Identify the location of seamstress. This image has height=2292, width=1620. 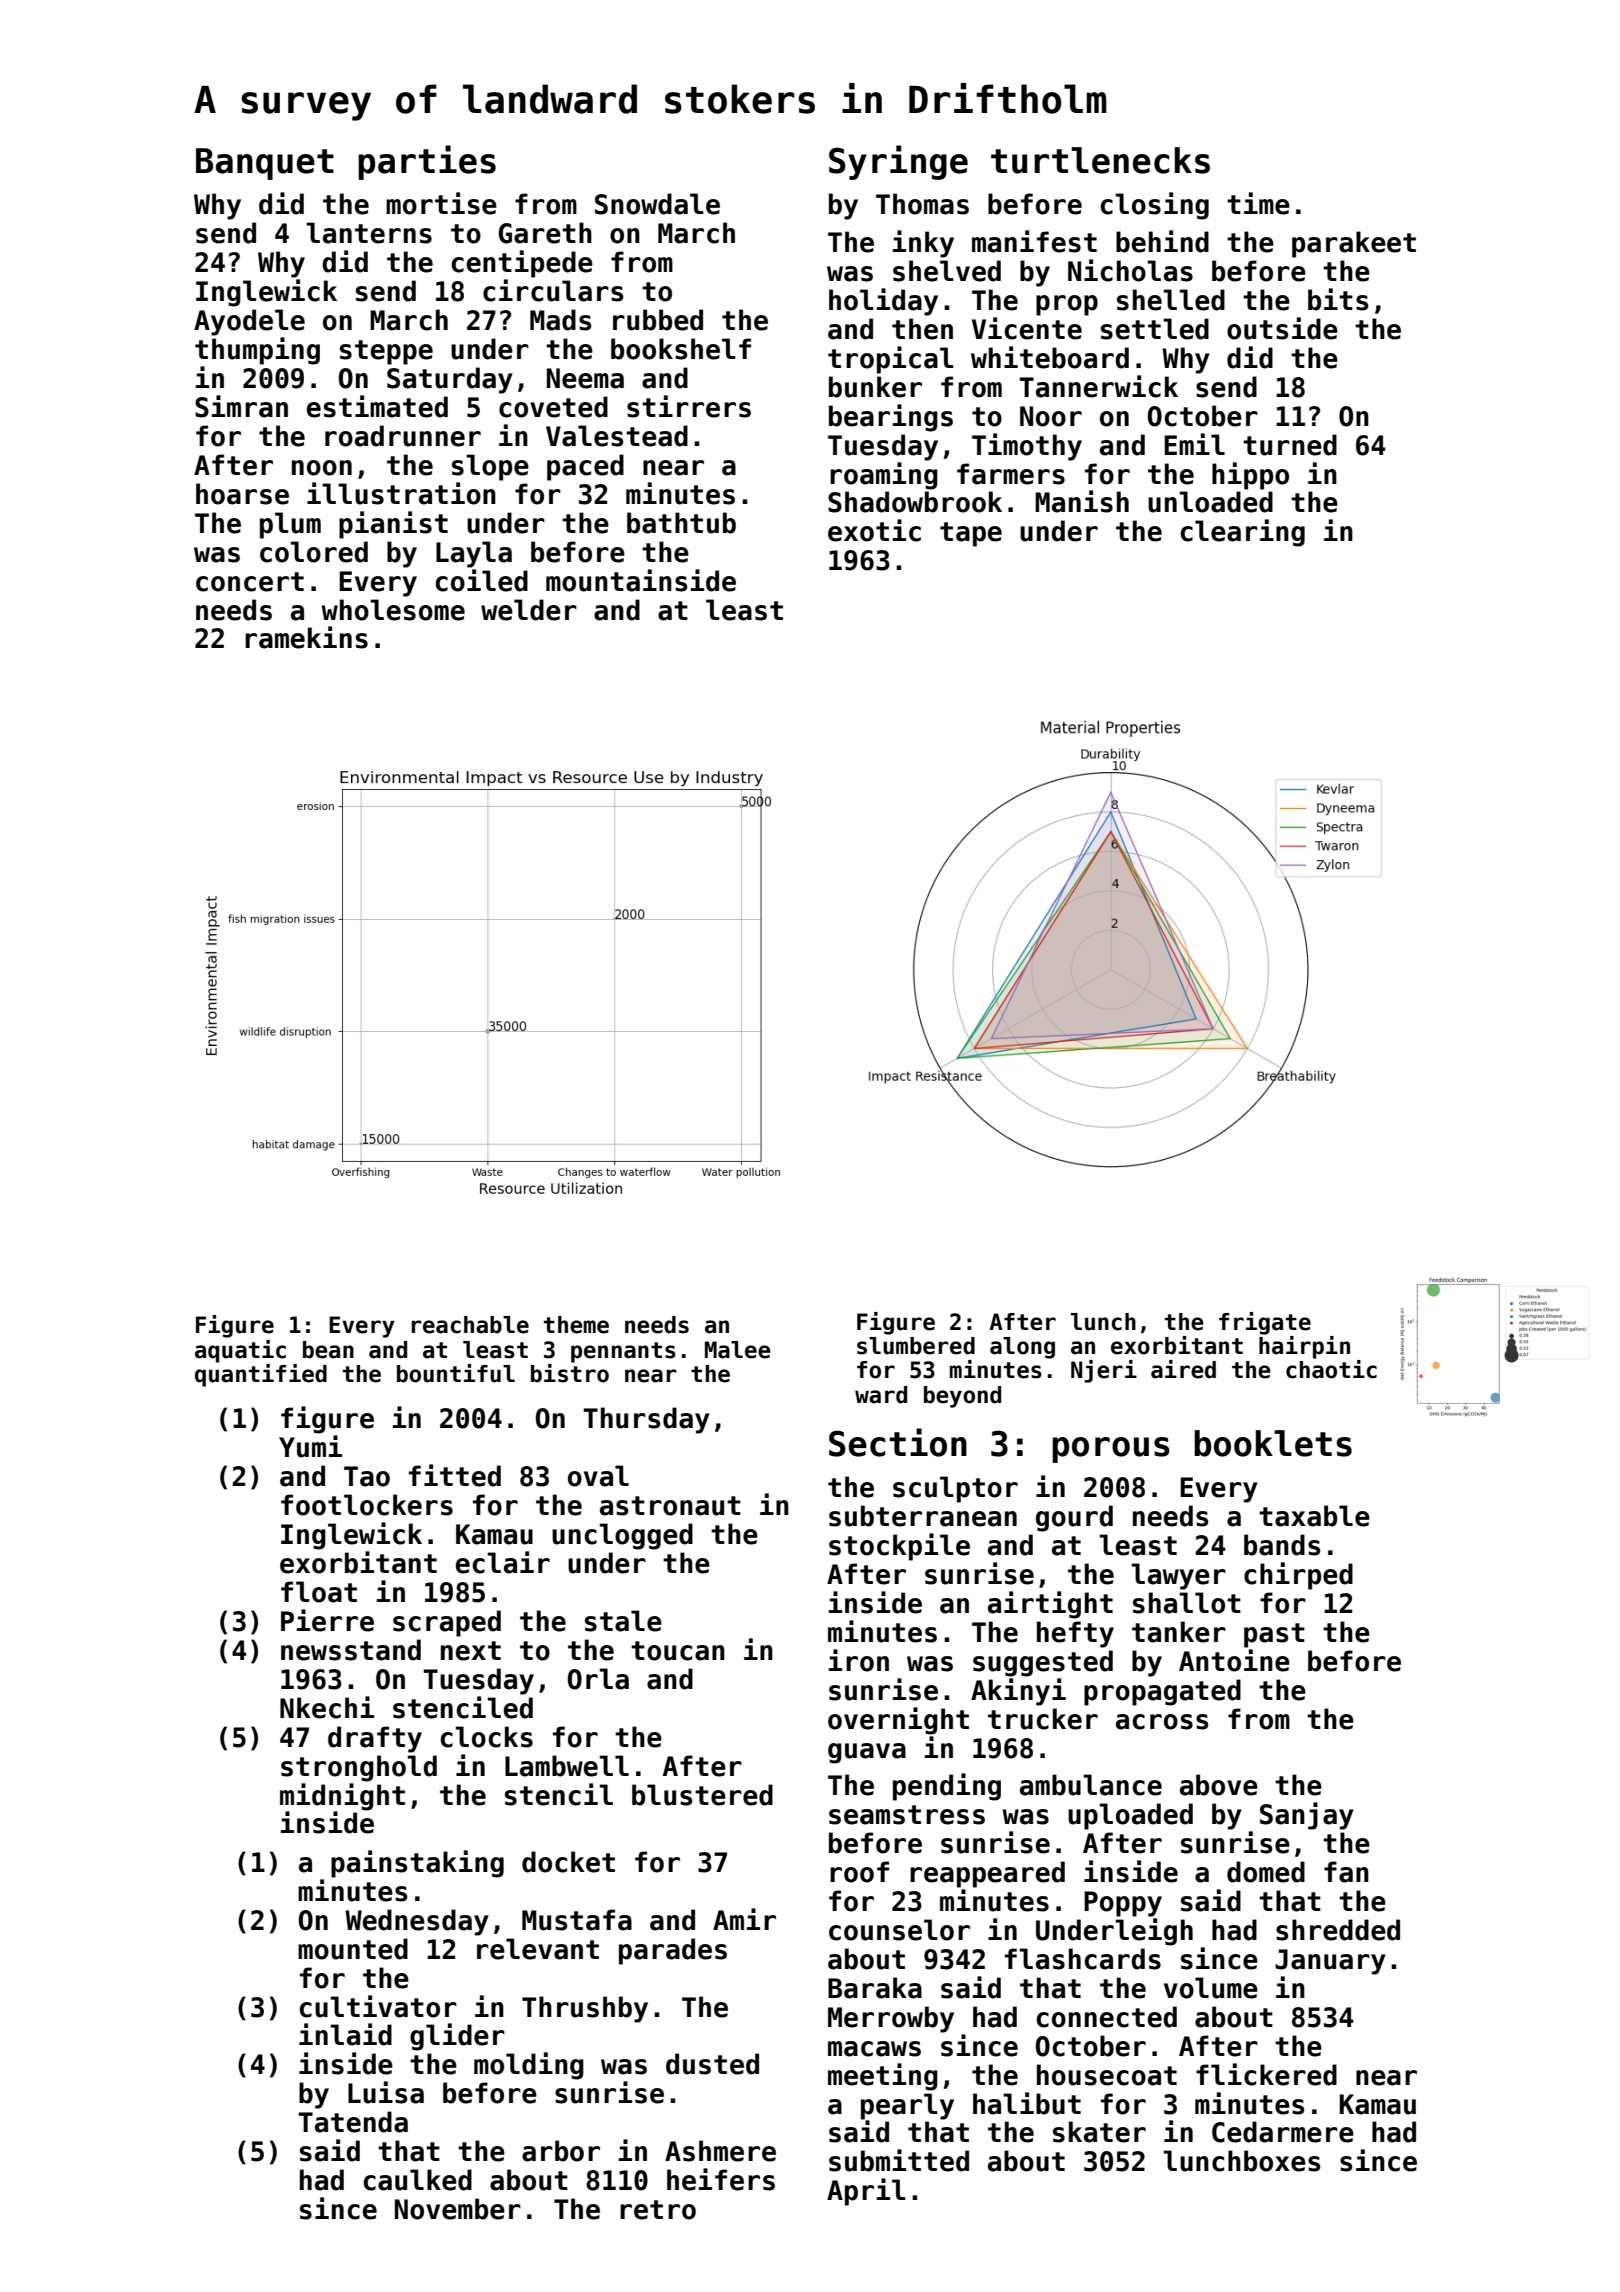
(907, 1815).
